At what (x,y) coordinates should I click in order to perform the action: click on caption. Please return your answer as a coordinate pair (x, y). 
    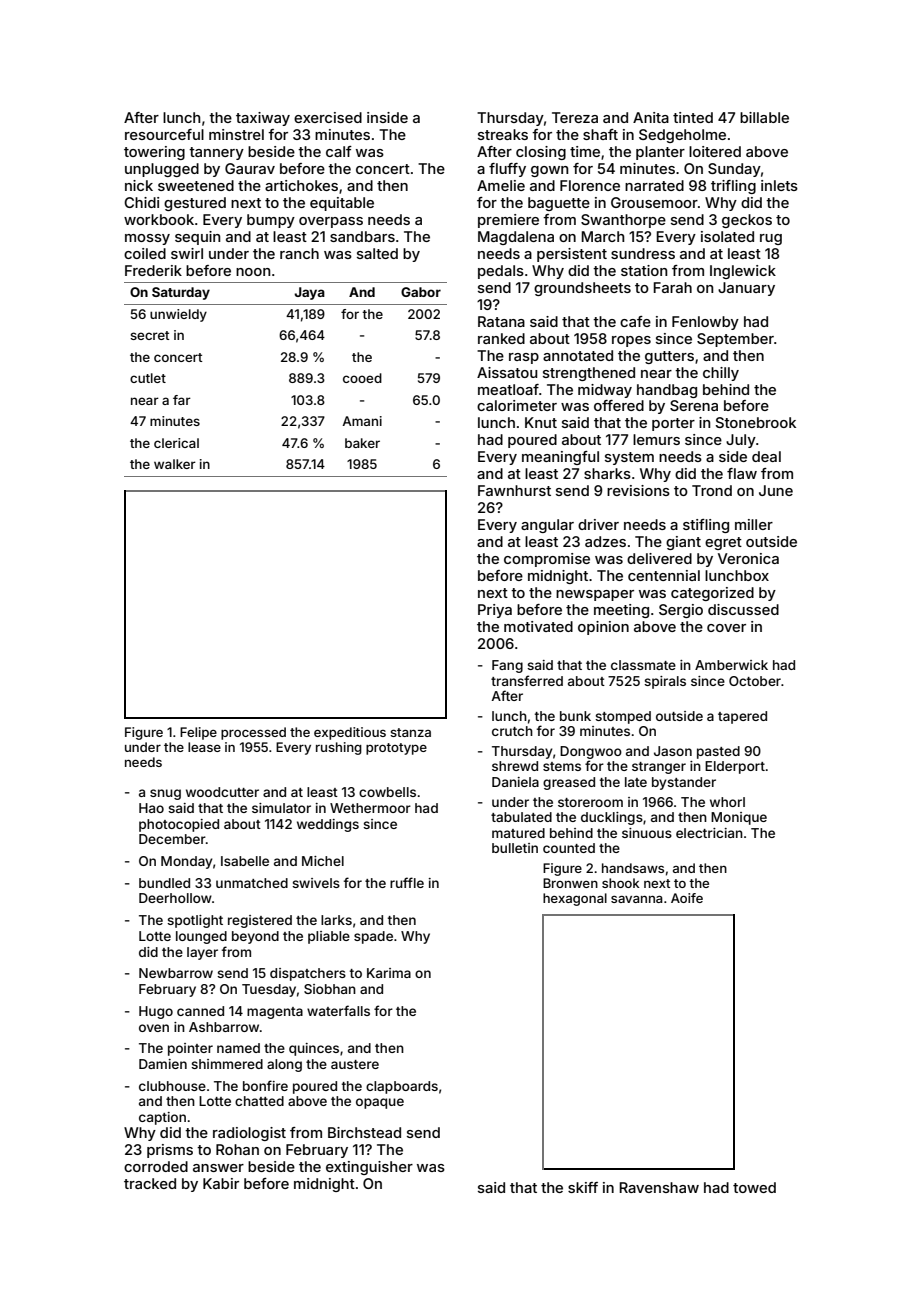
    Looking at the image, I should click on (162, 1118).
